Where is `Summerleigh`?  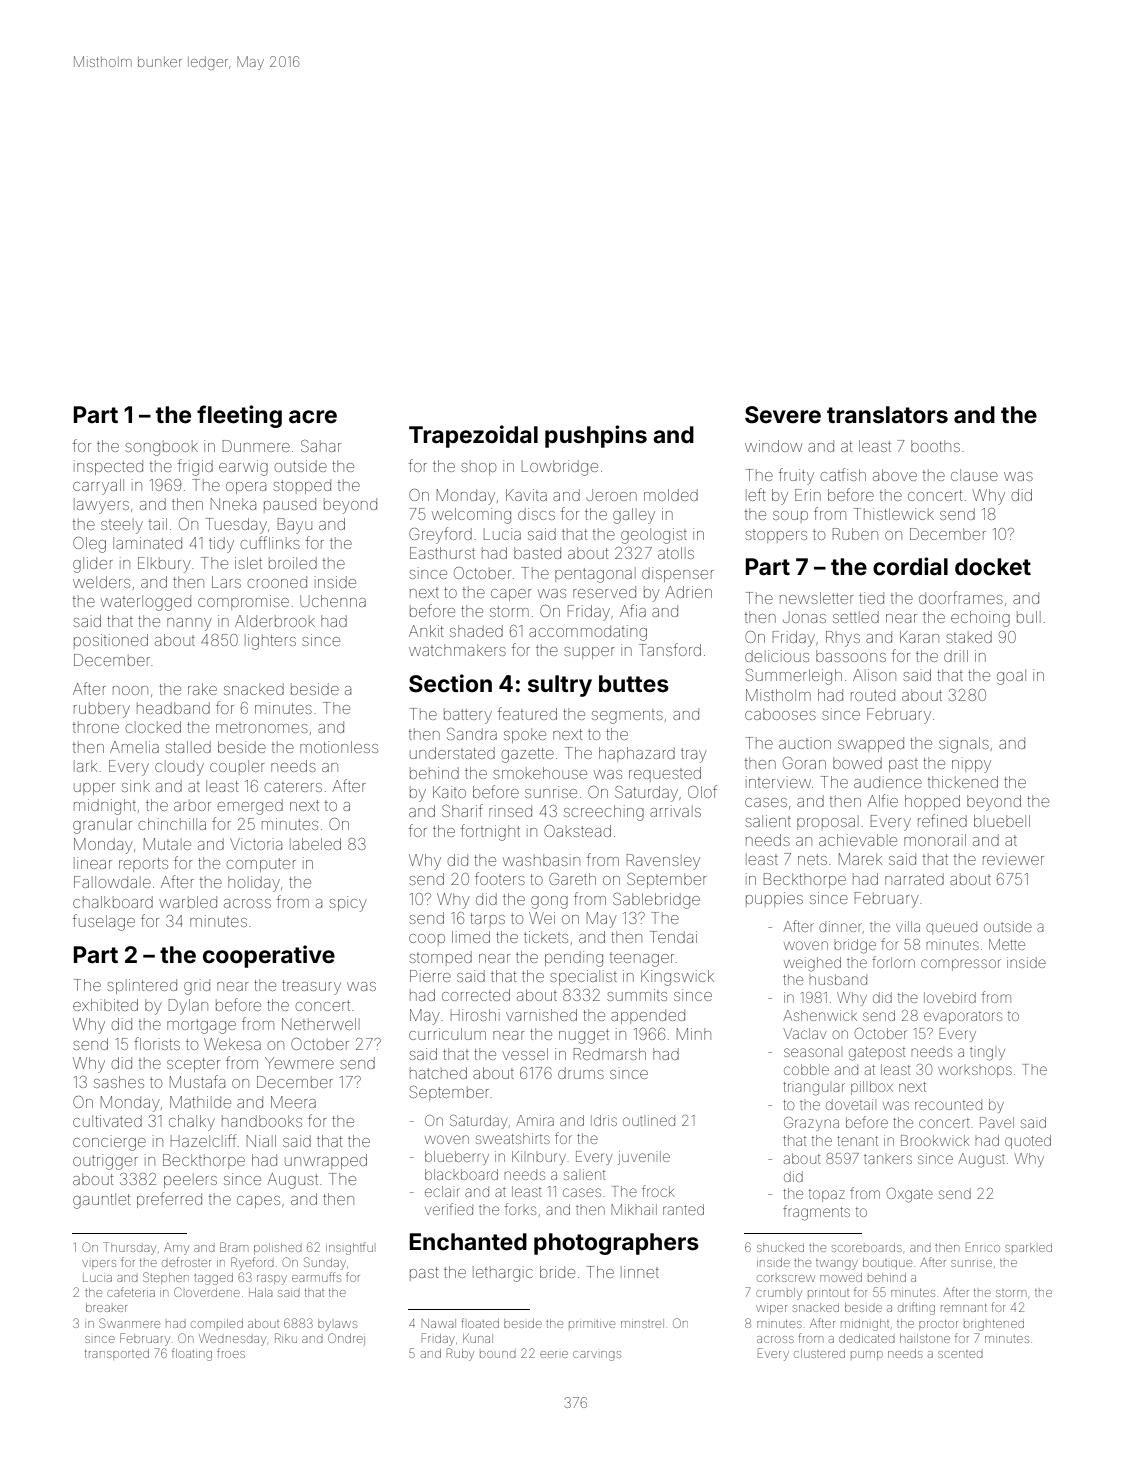 Summerleigh is located at coordinates (794, 677).
